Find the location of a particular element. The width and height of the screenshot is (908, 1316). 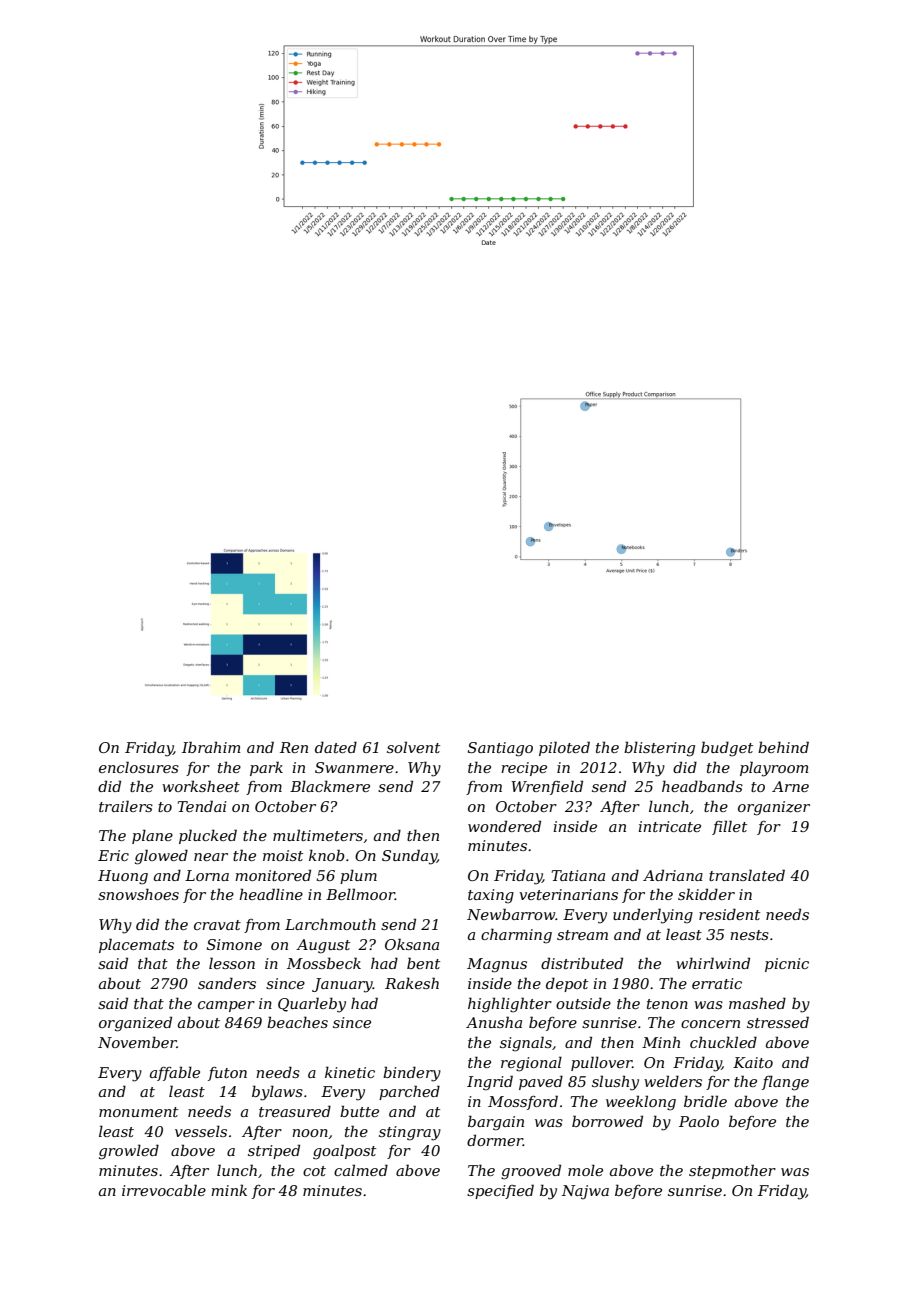

specified is located at coordinates (500, 1191).
